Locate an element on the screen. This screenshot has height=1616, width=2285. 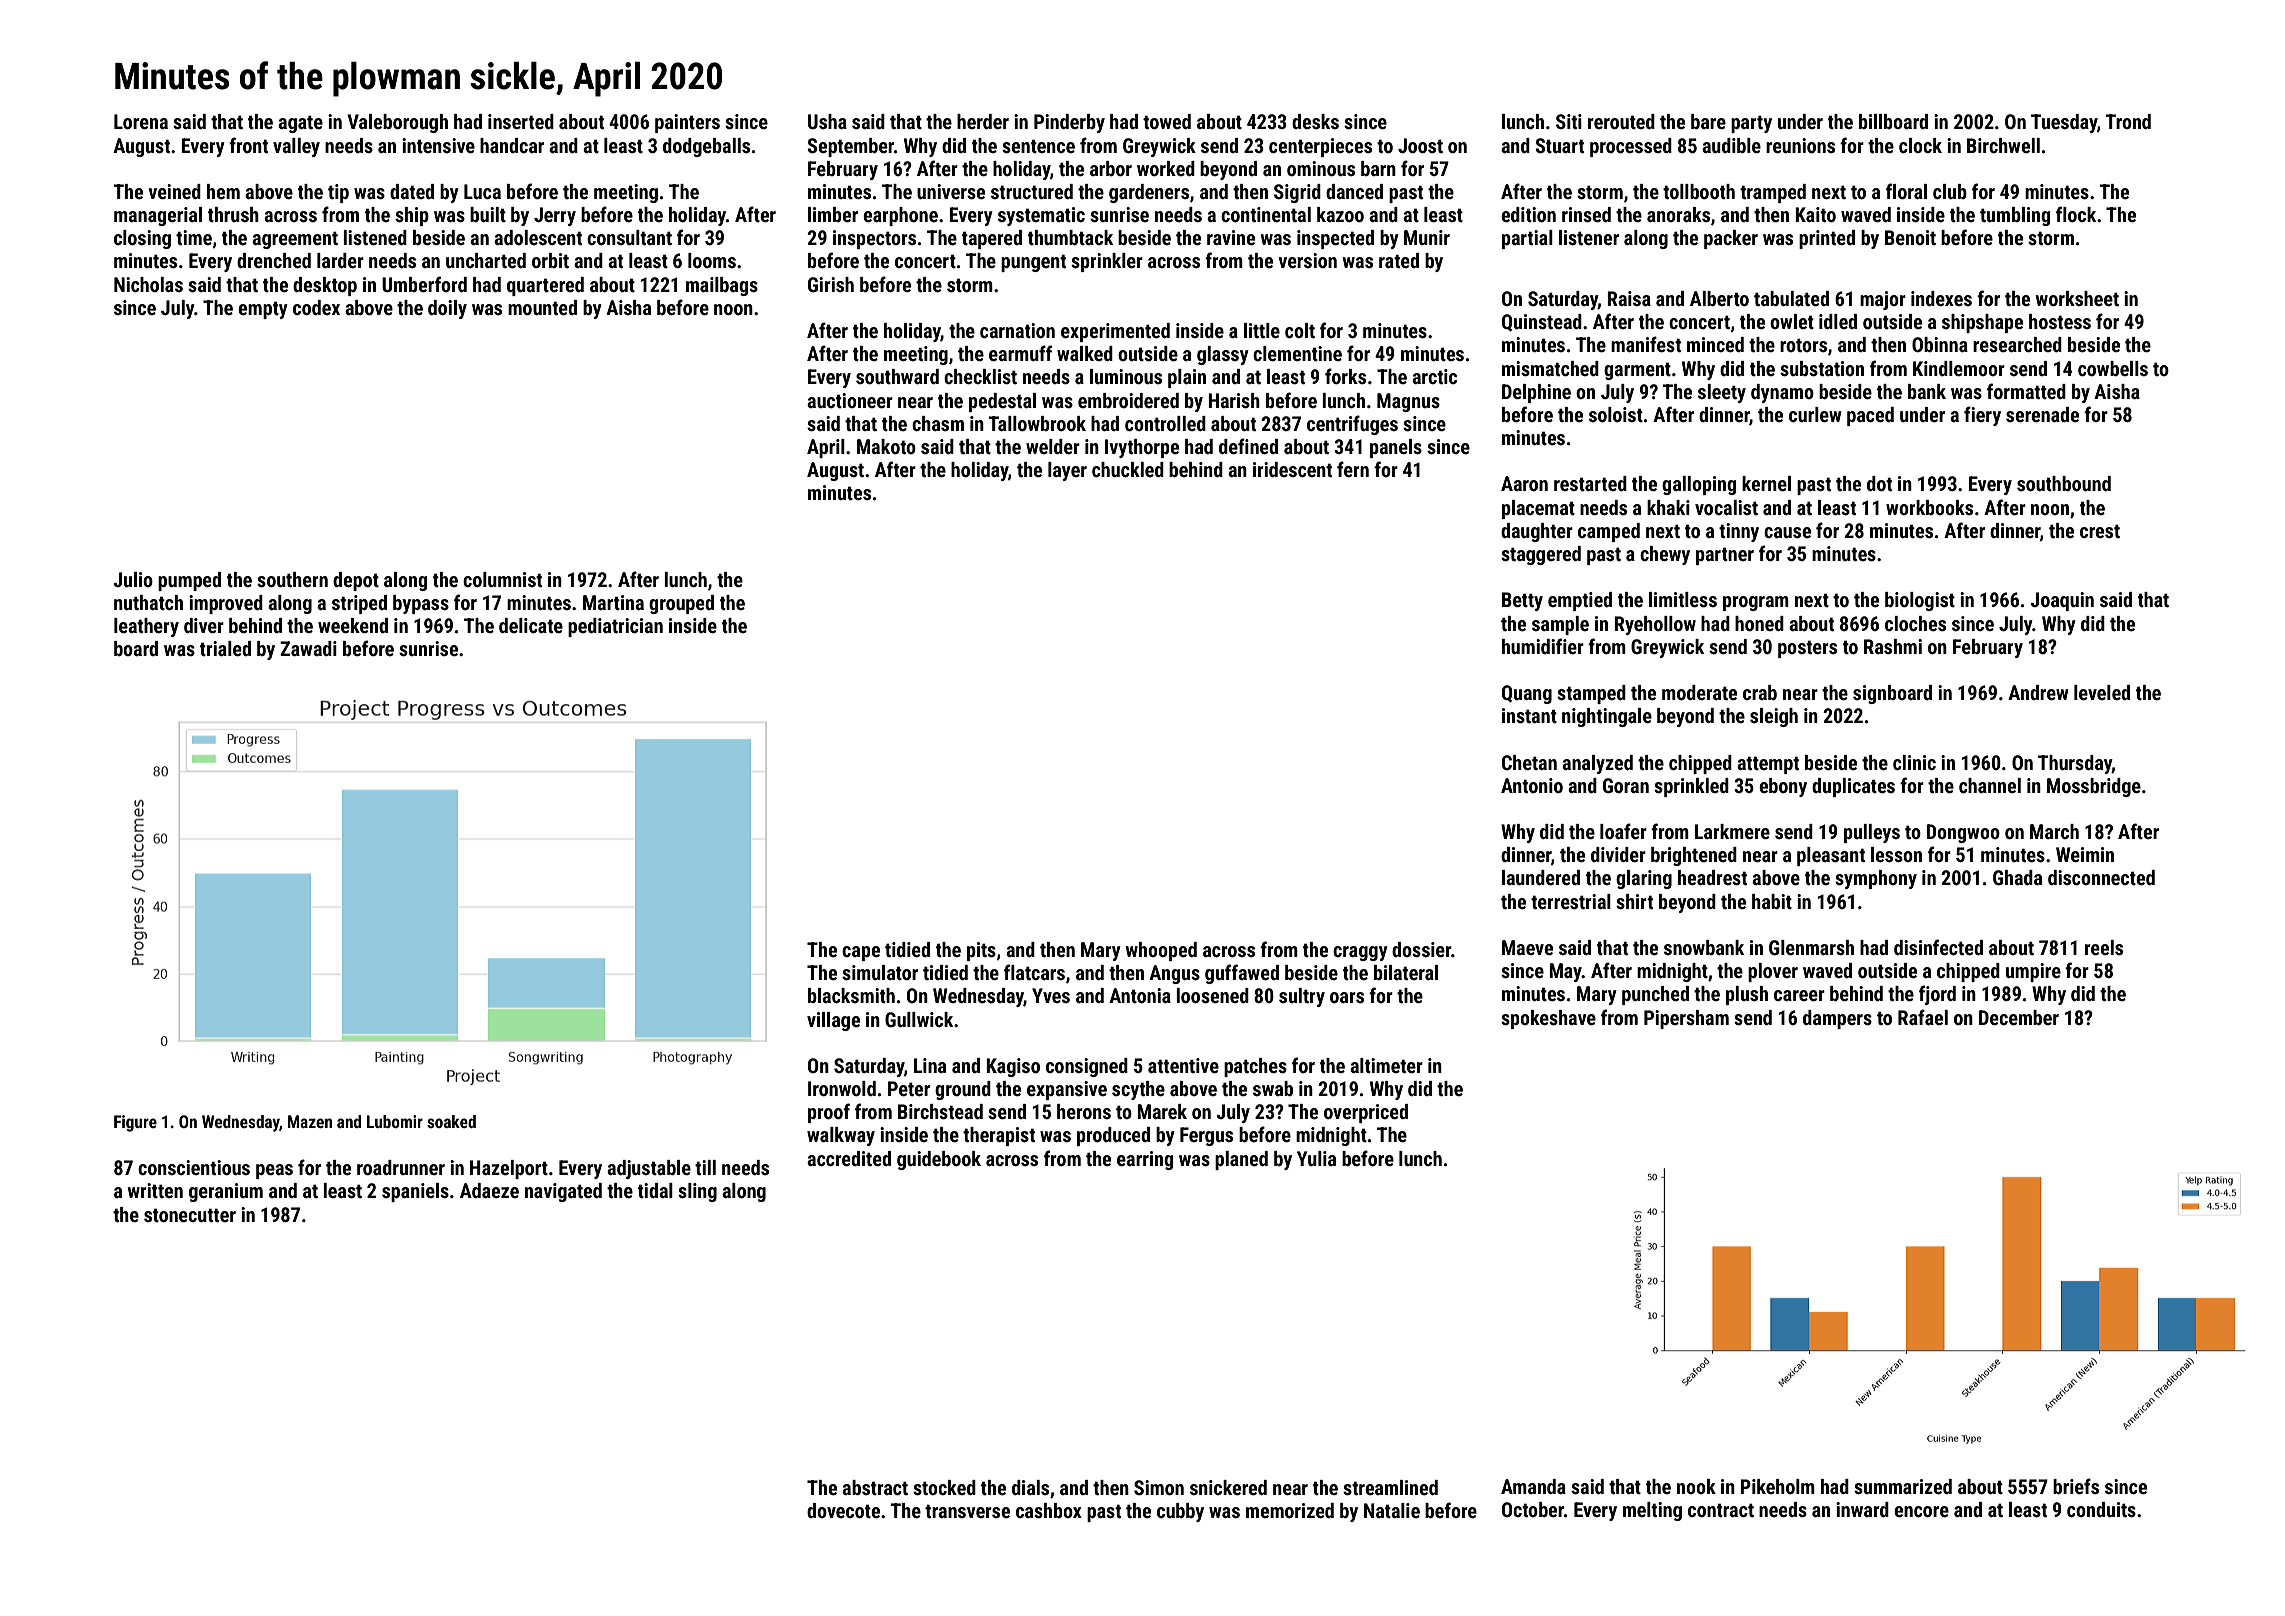
Yulia is located at coordinates (1316, 1158).
